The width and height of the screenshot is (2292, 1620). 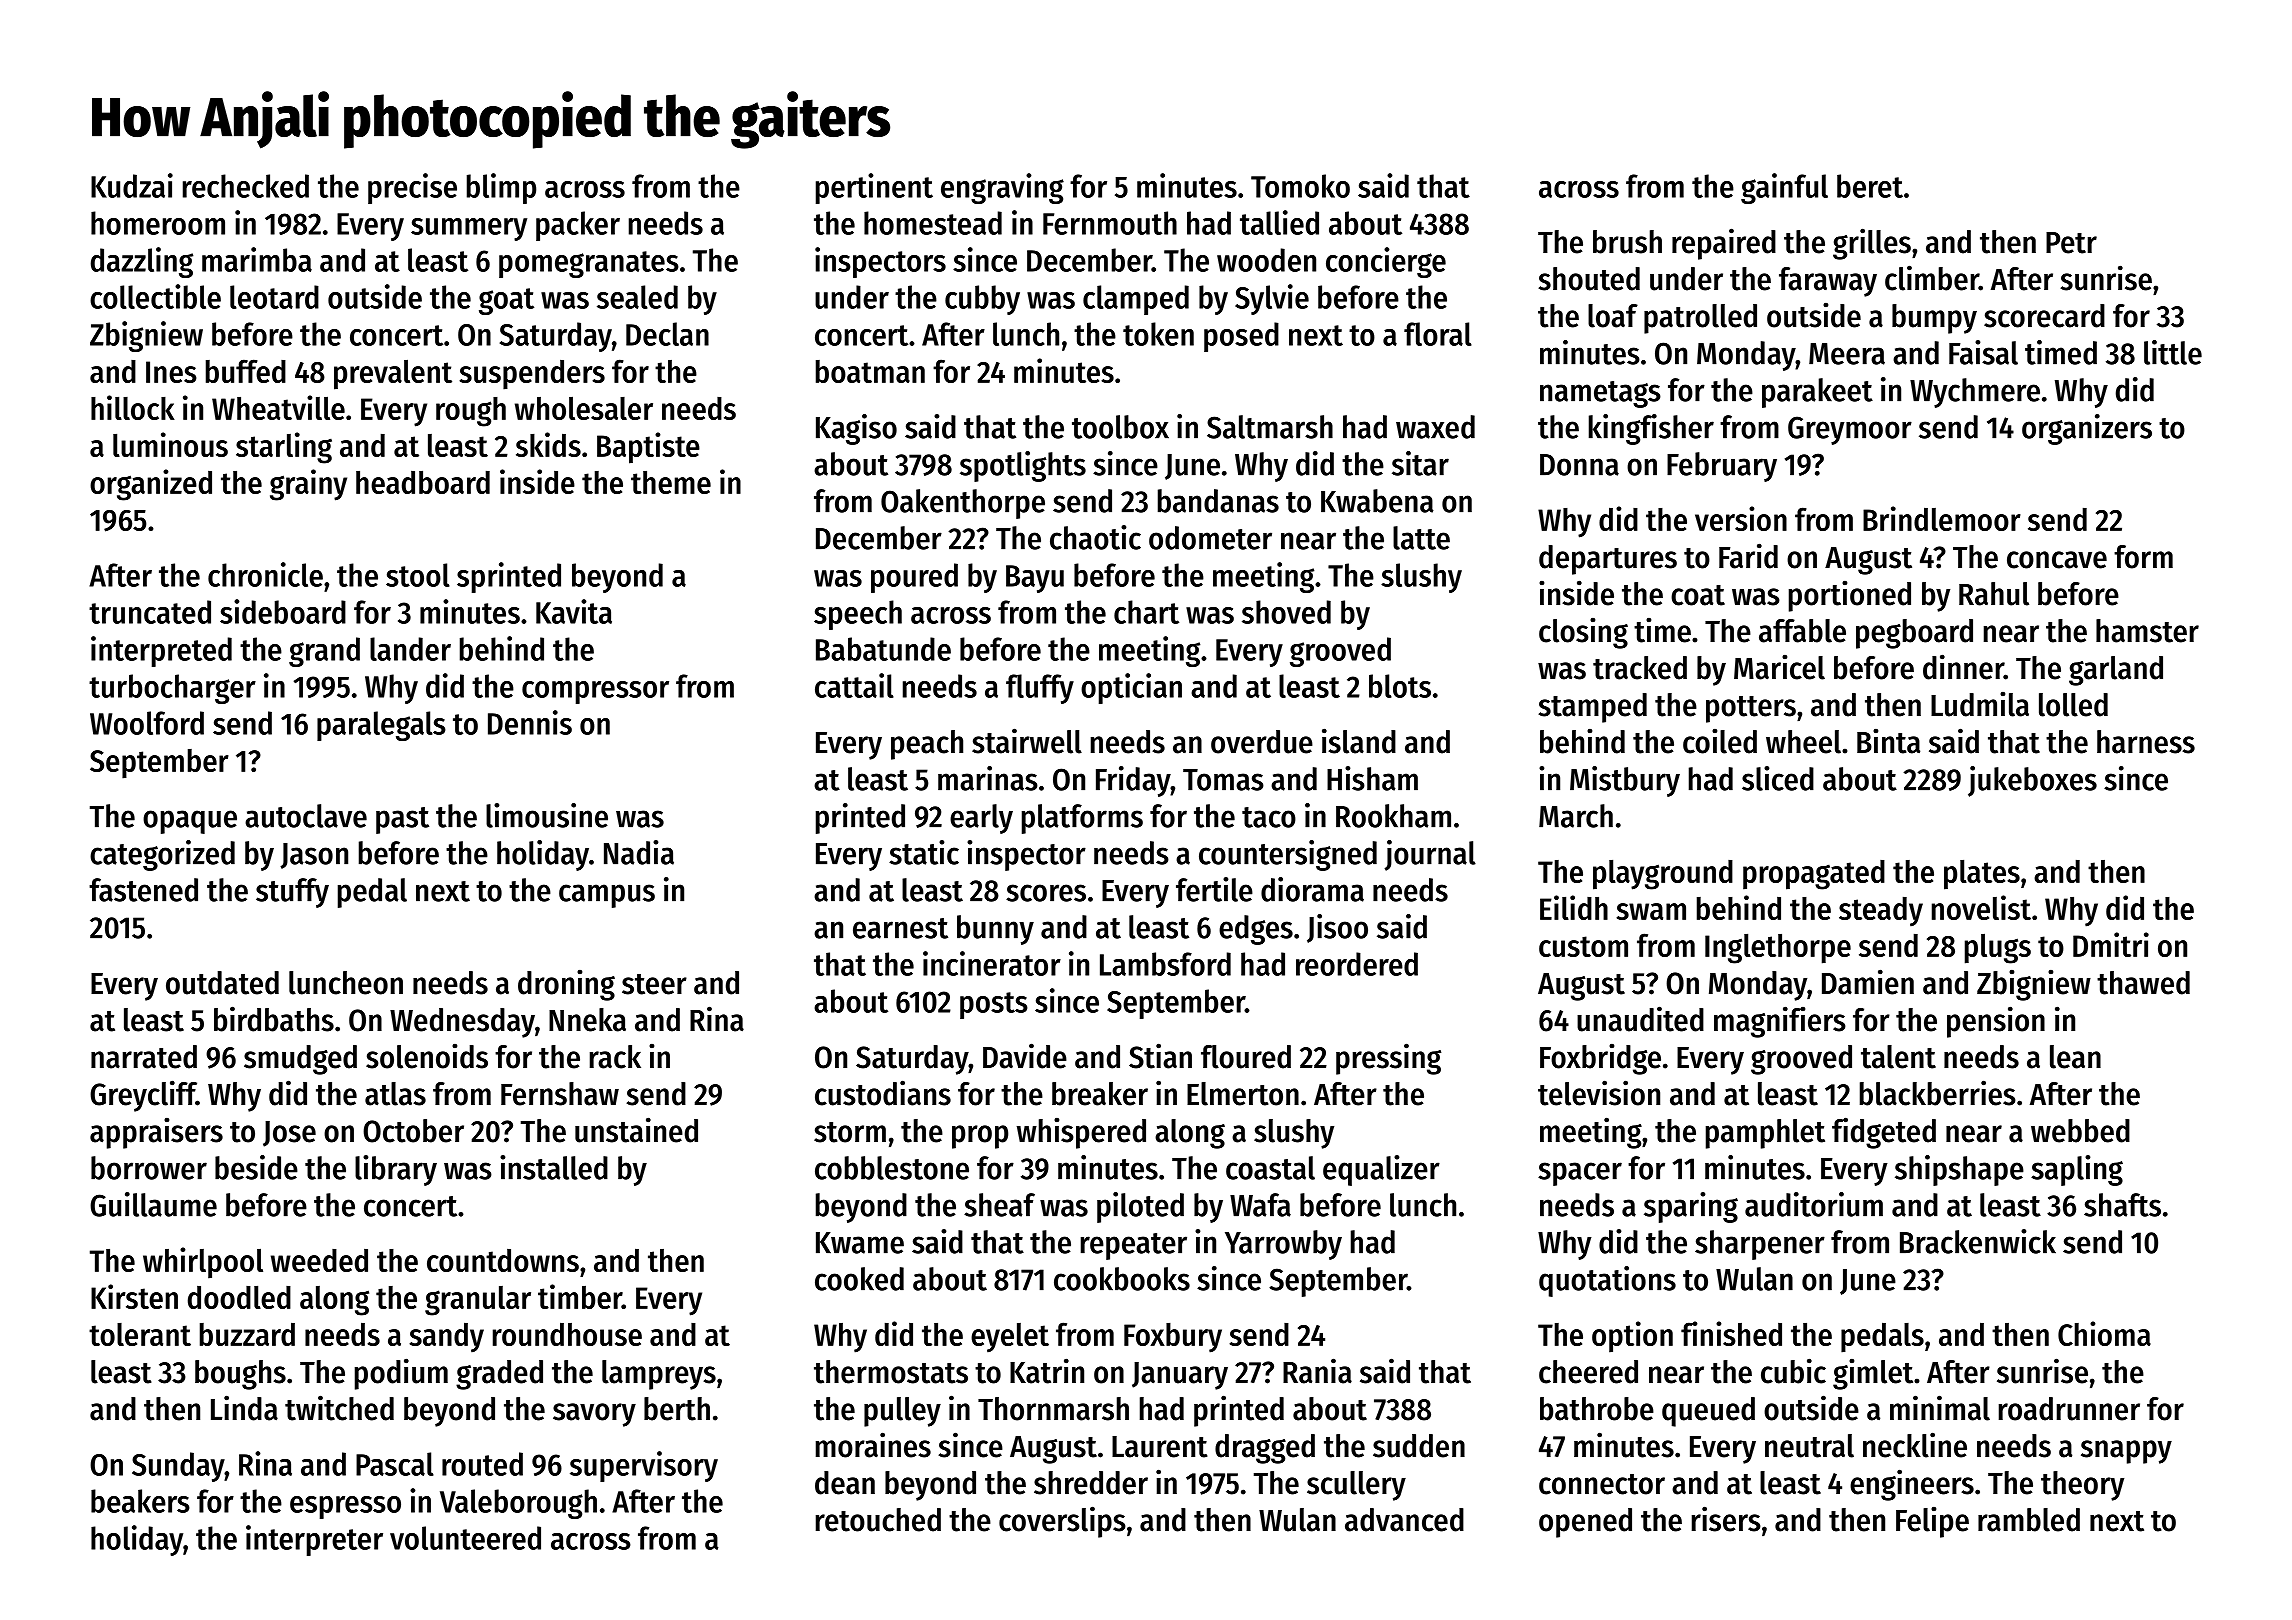 I want to click on blimp, so click(x=501, y=188).
